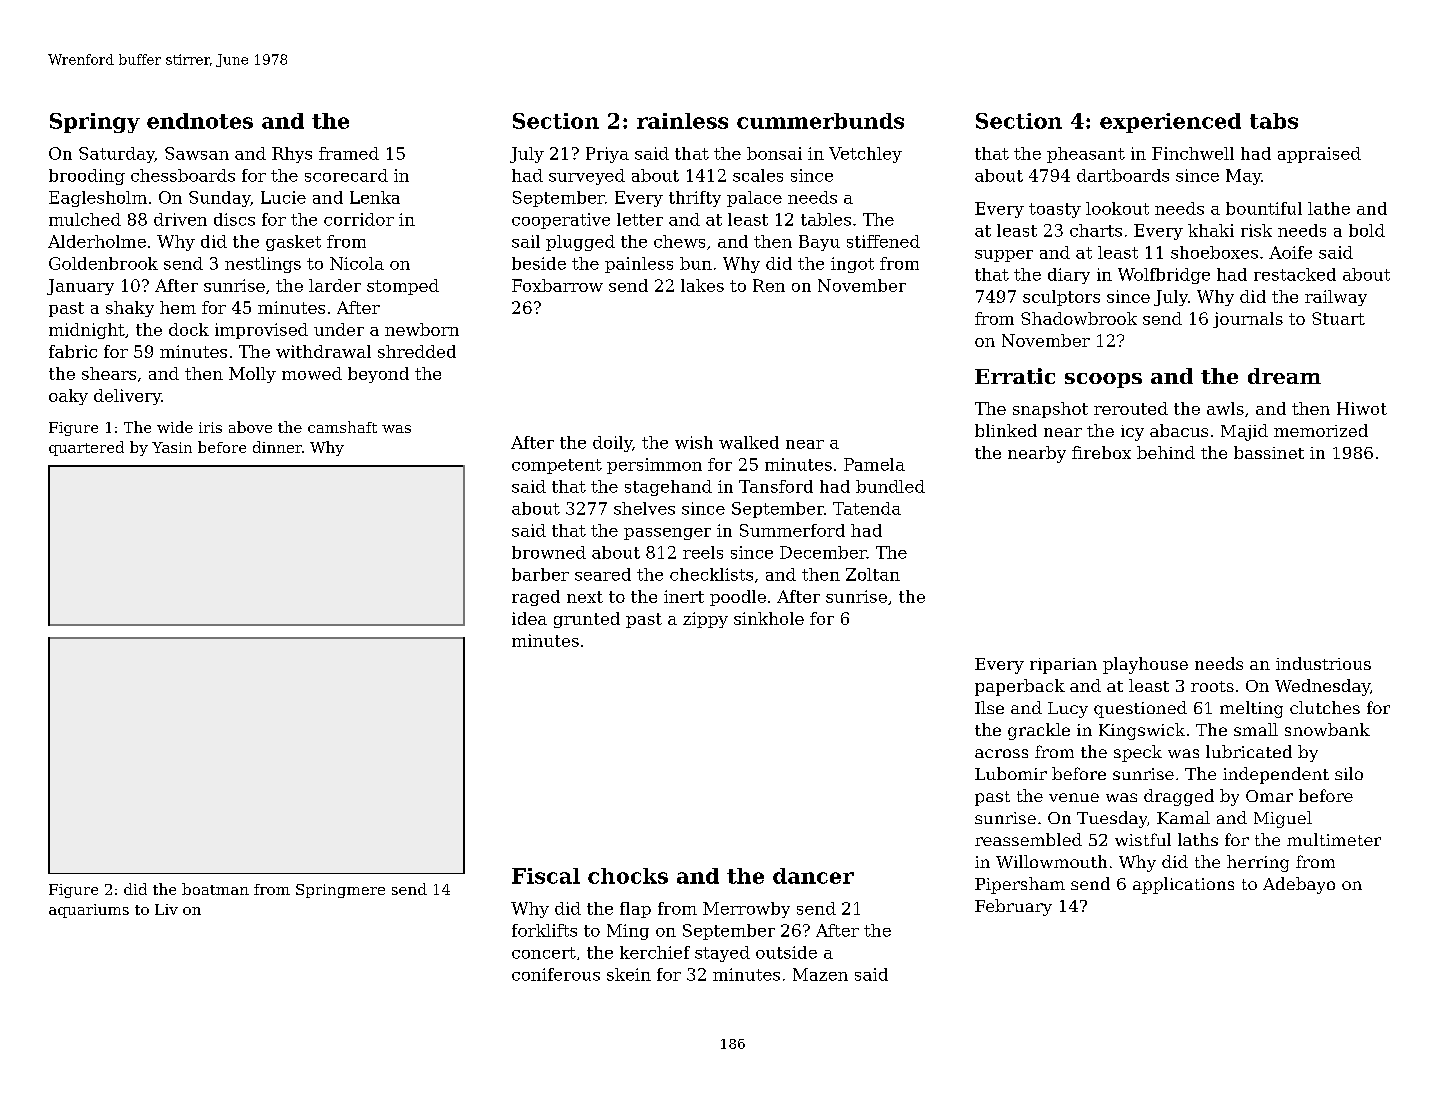 Image resolution: width=1439 pixels, height=1112 pixels. I want to click on Springy, so click(95, 123).
